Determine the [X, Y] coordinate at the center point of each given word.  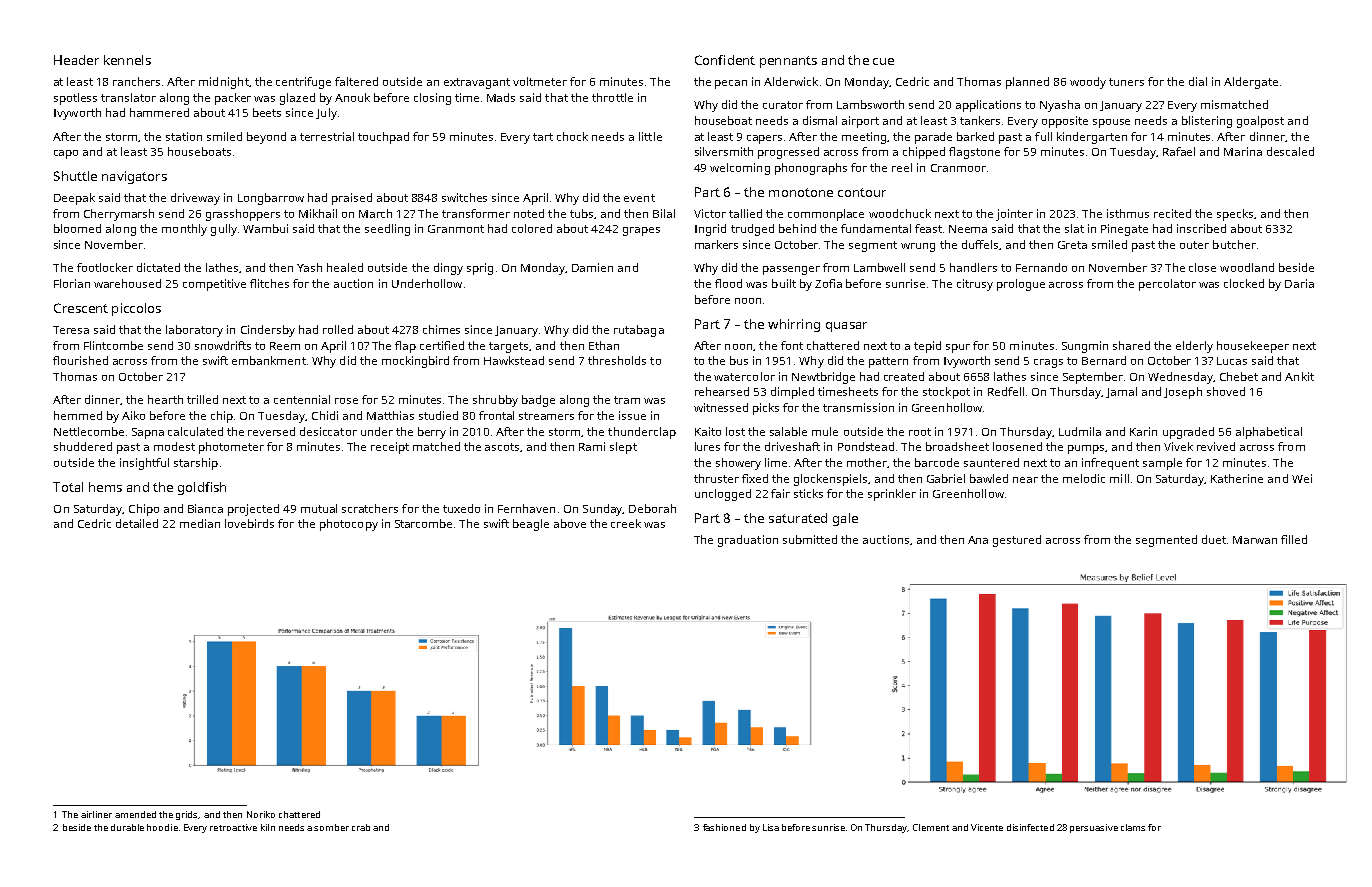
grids [187, 815]
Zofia [828, 283]
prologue [1021, 285]
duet [1214, 539]
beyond [266, 138]
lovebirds [249, 523]
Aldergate [1251, 83]
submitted [810, 539]
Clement [931, 827]
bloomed [77, 228]
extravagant [477, 83]
